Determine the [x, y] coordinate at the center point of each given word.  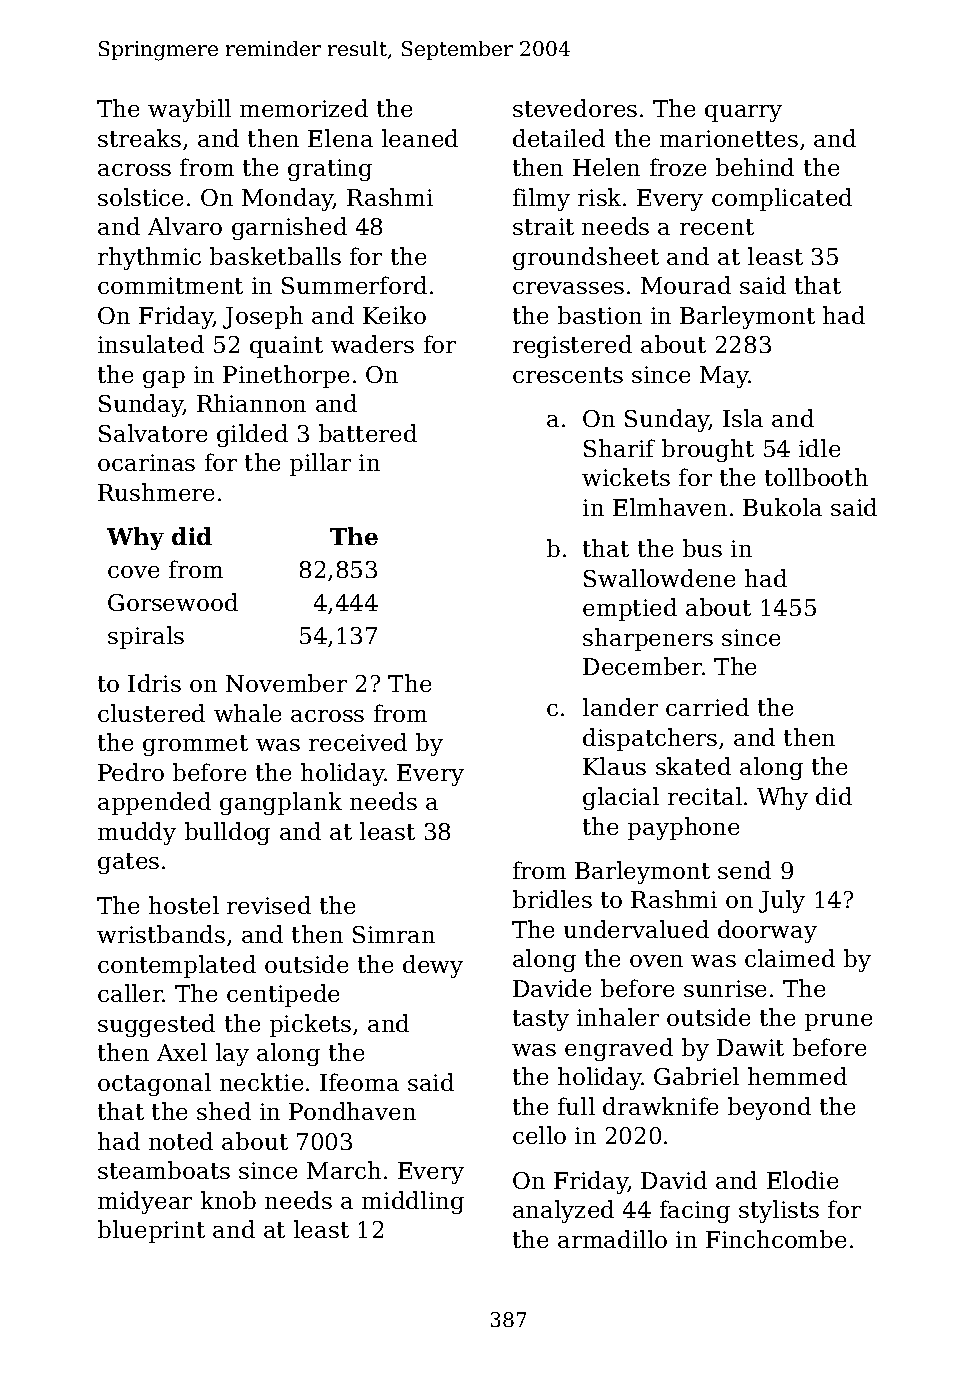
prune [838, 1022]
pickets [310, 1025]
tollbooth [816, 477]
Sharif [619, 448]
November [286, 683]
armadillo [612, 1239]
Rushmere [156, 492]
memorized [304, 108]
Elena [340, 138]
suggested [156, 1025]
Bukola [782, 507]
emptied [630, 609]
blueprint [151, 1231]
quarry [743, 113]
